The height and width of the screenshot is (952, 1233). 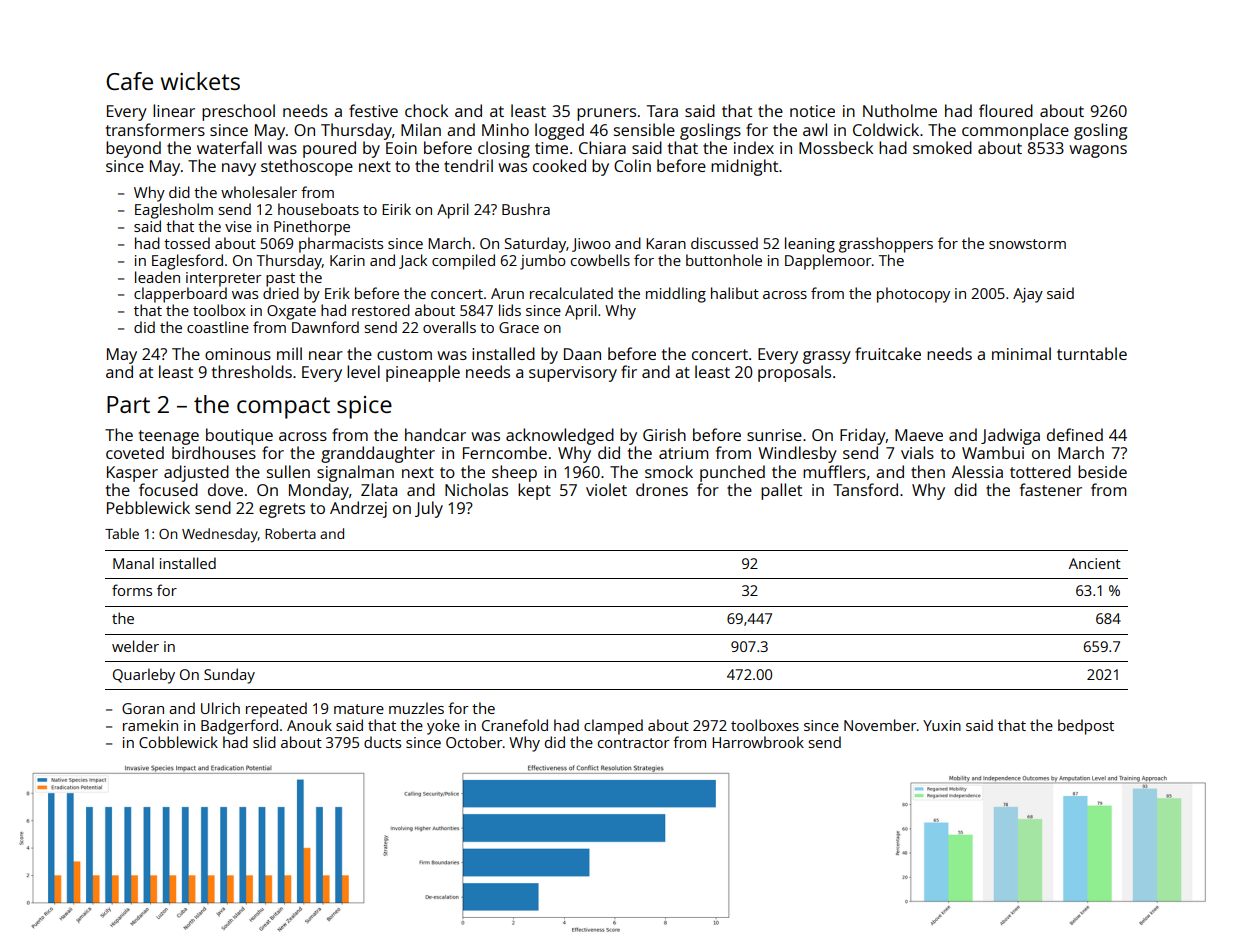 I want to click on Quarleby, so click(x=144, y=676).
